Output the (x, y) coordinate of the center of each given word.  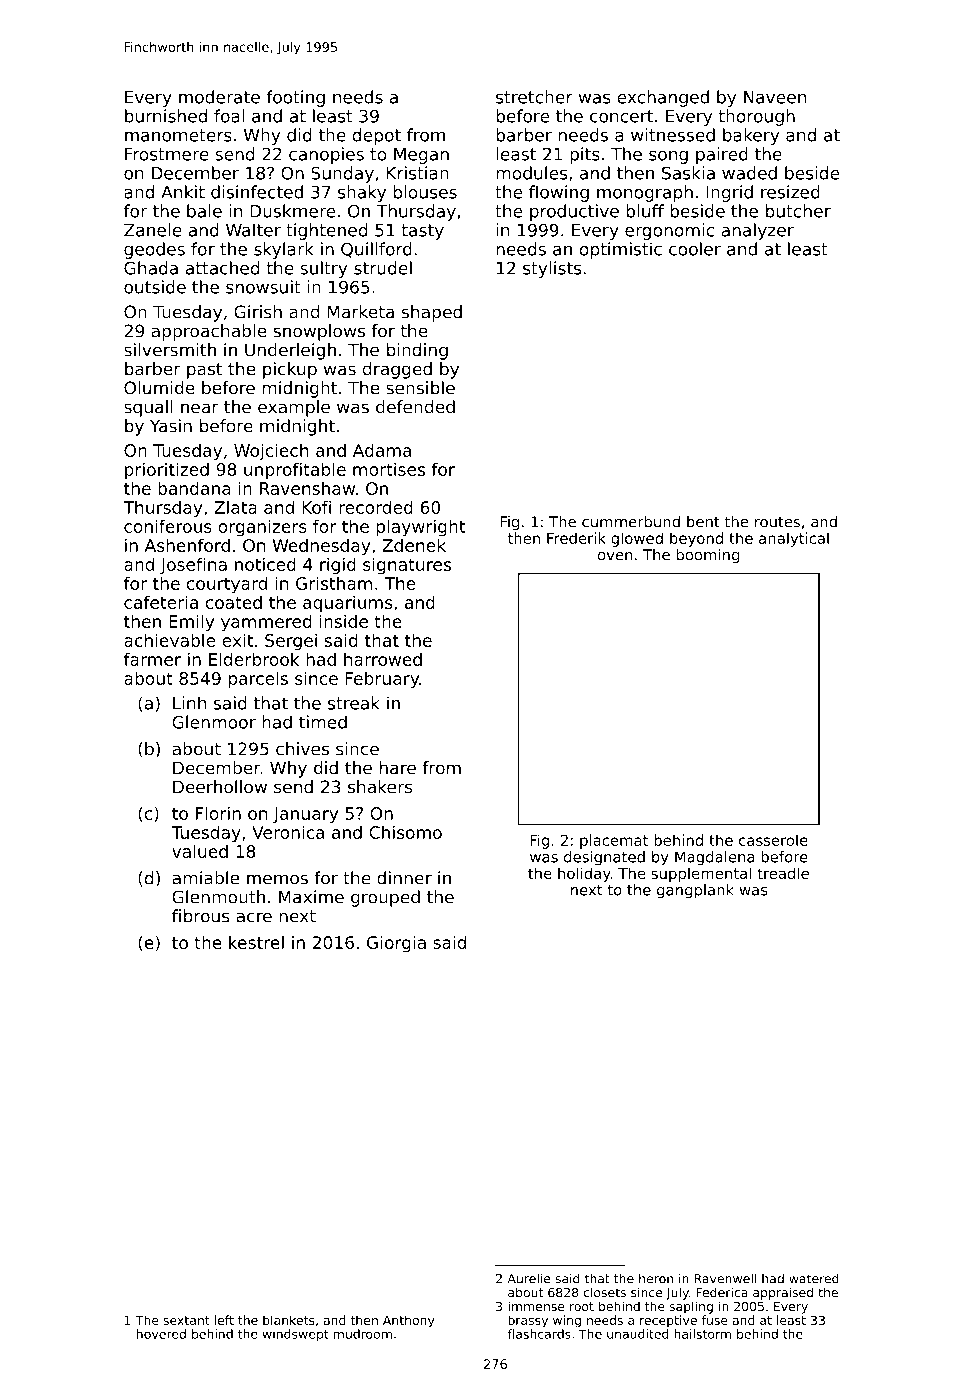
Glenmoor (214, 722)
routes (777, 522)
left (224, 1320)
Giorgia (396, 944)
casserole (773, 840)
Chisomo (405, 832)
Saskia (688, 173)
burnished (166, 116)
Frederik (576, 538)
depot (376, 136)
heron (656, 1279)
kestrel (256, 942)
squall (148, 408)
